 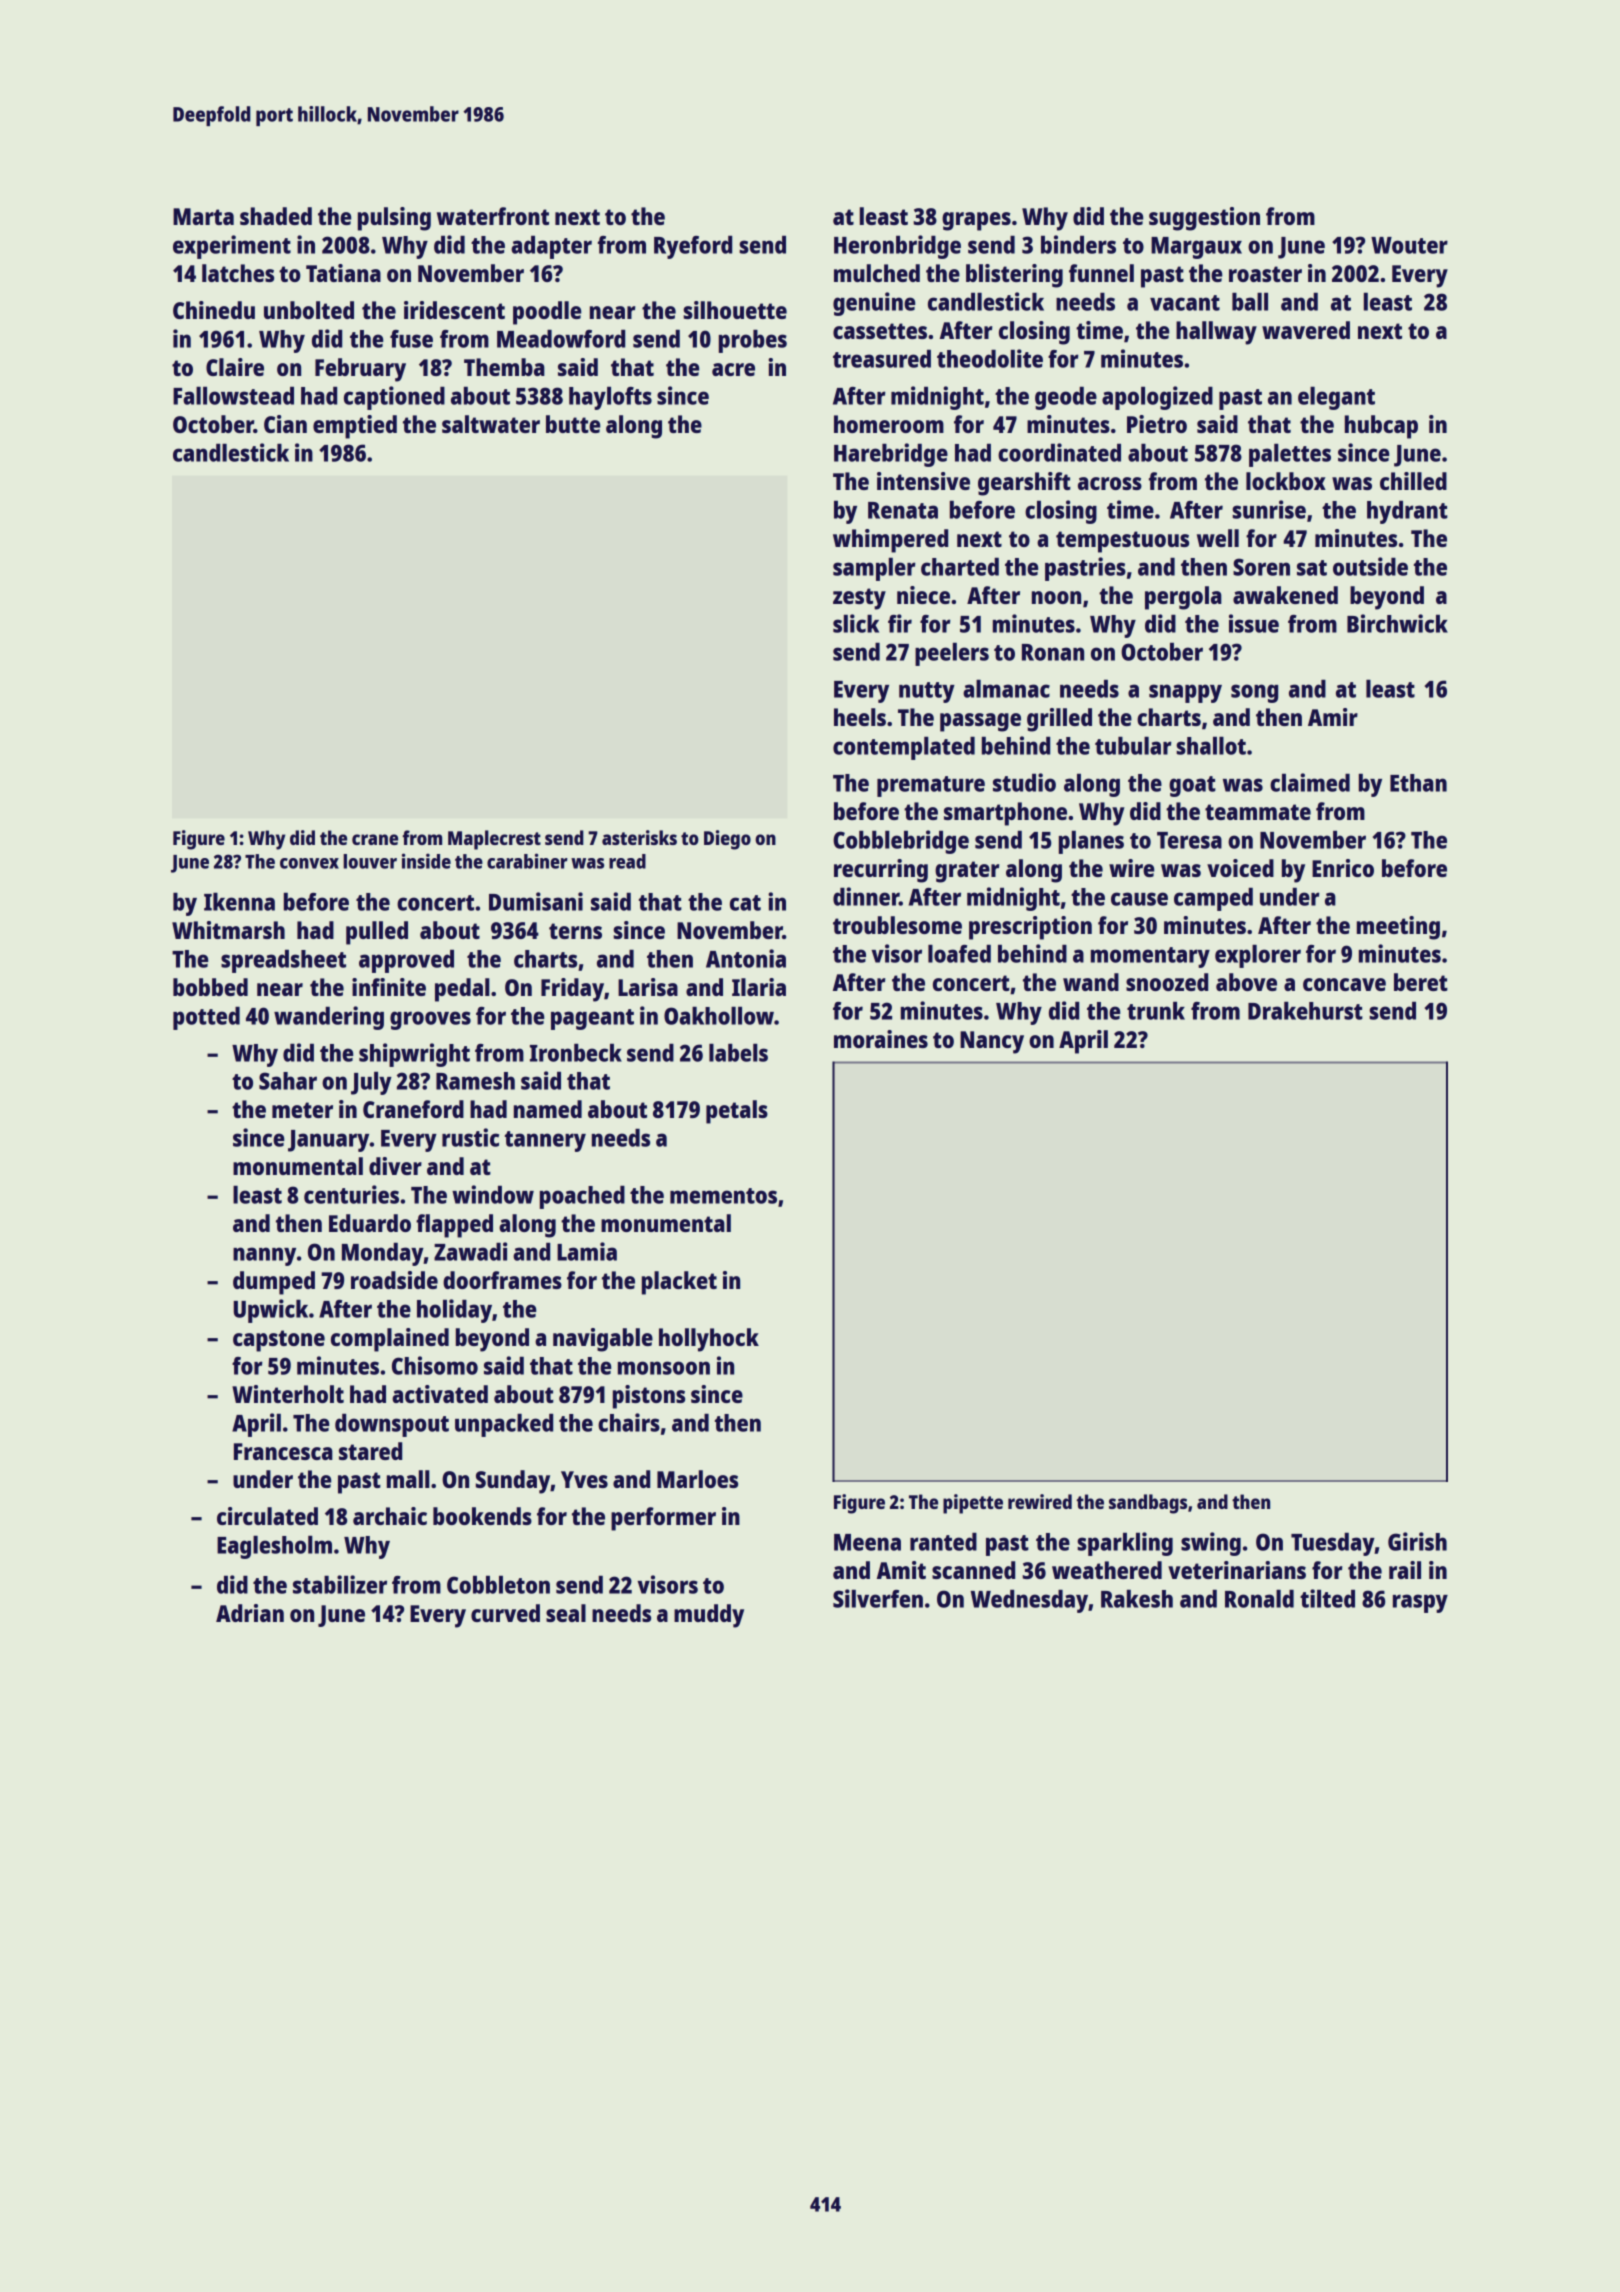 I want to click on suggestion, so click(x=1204, y=219).
